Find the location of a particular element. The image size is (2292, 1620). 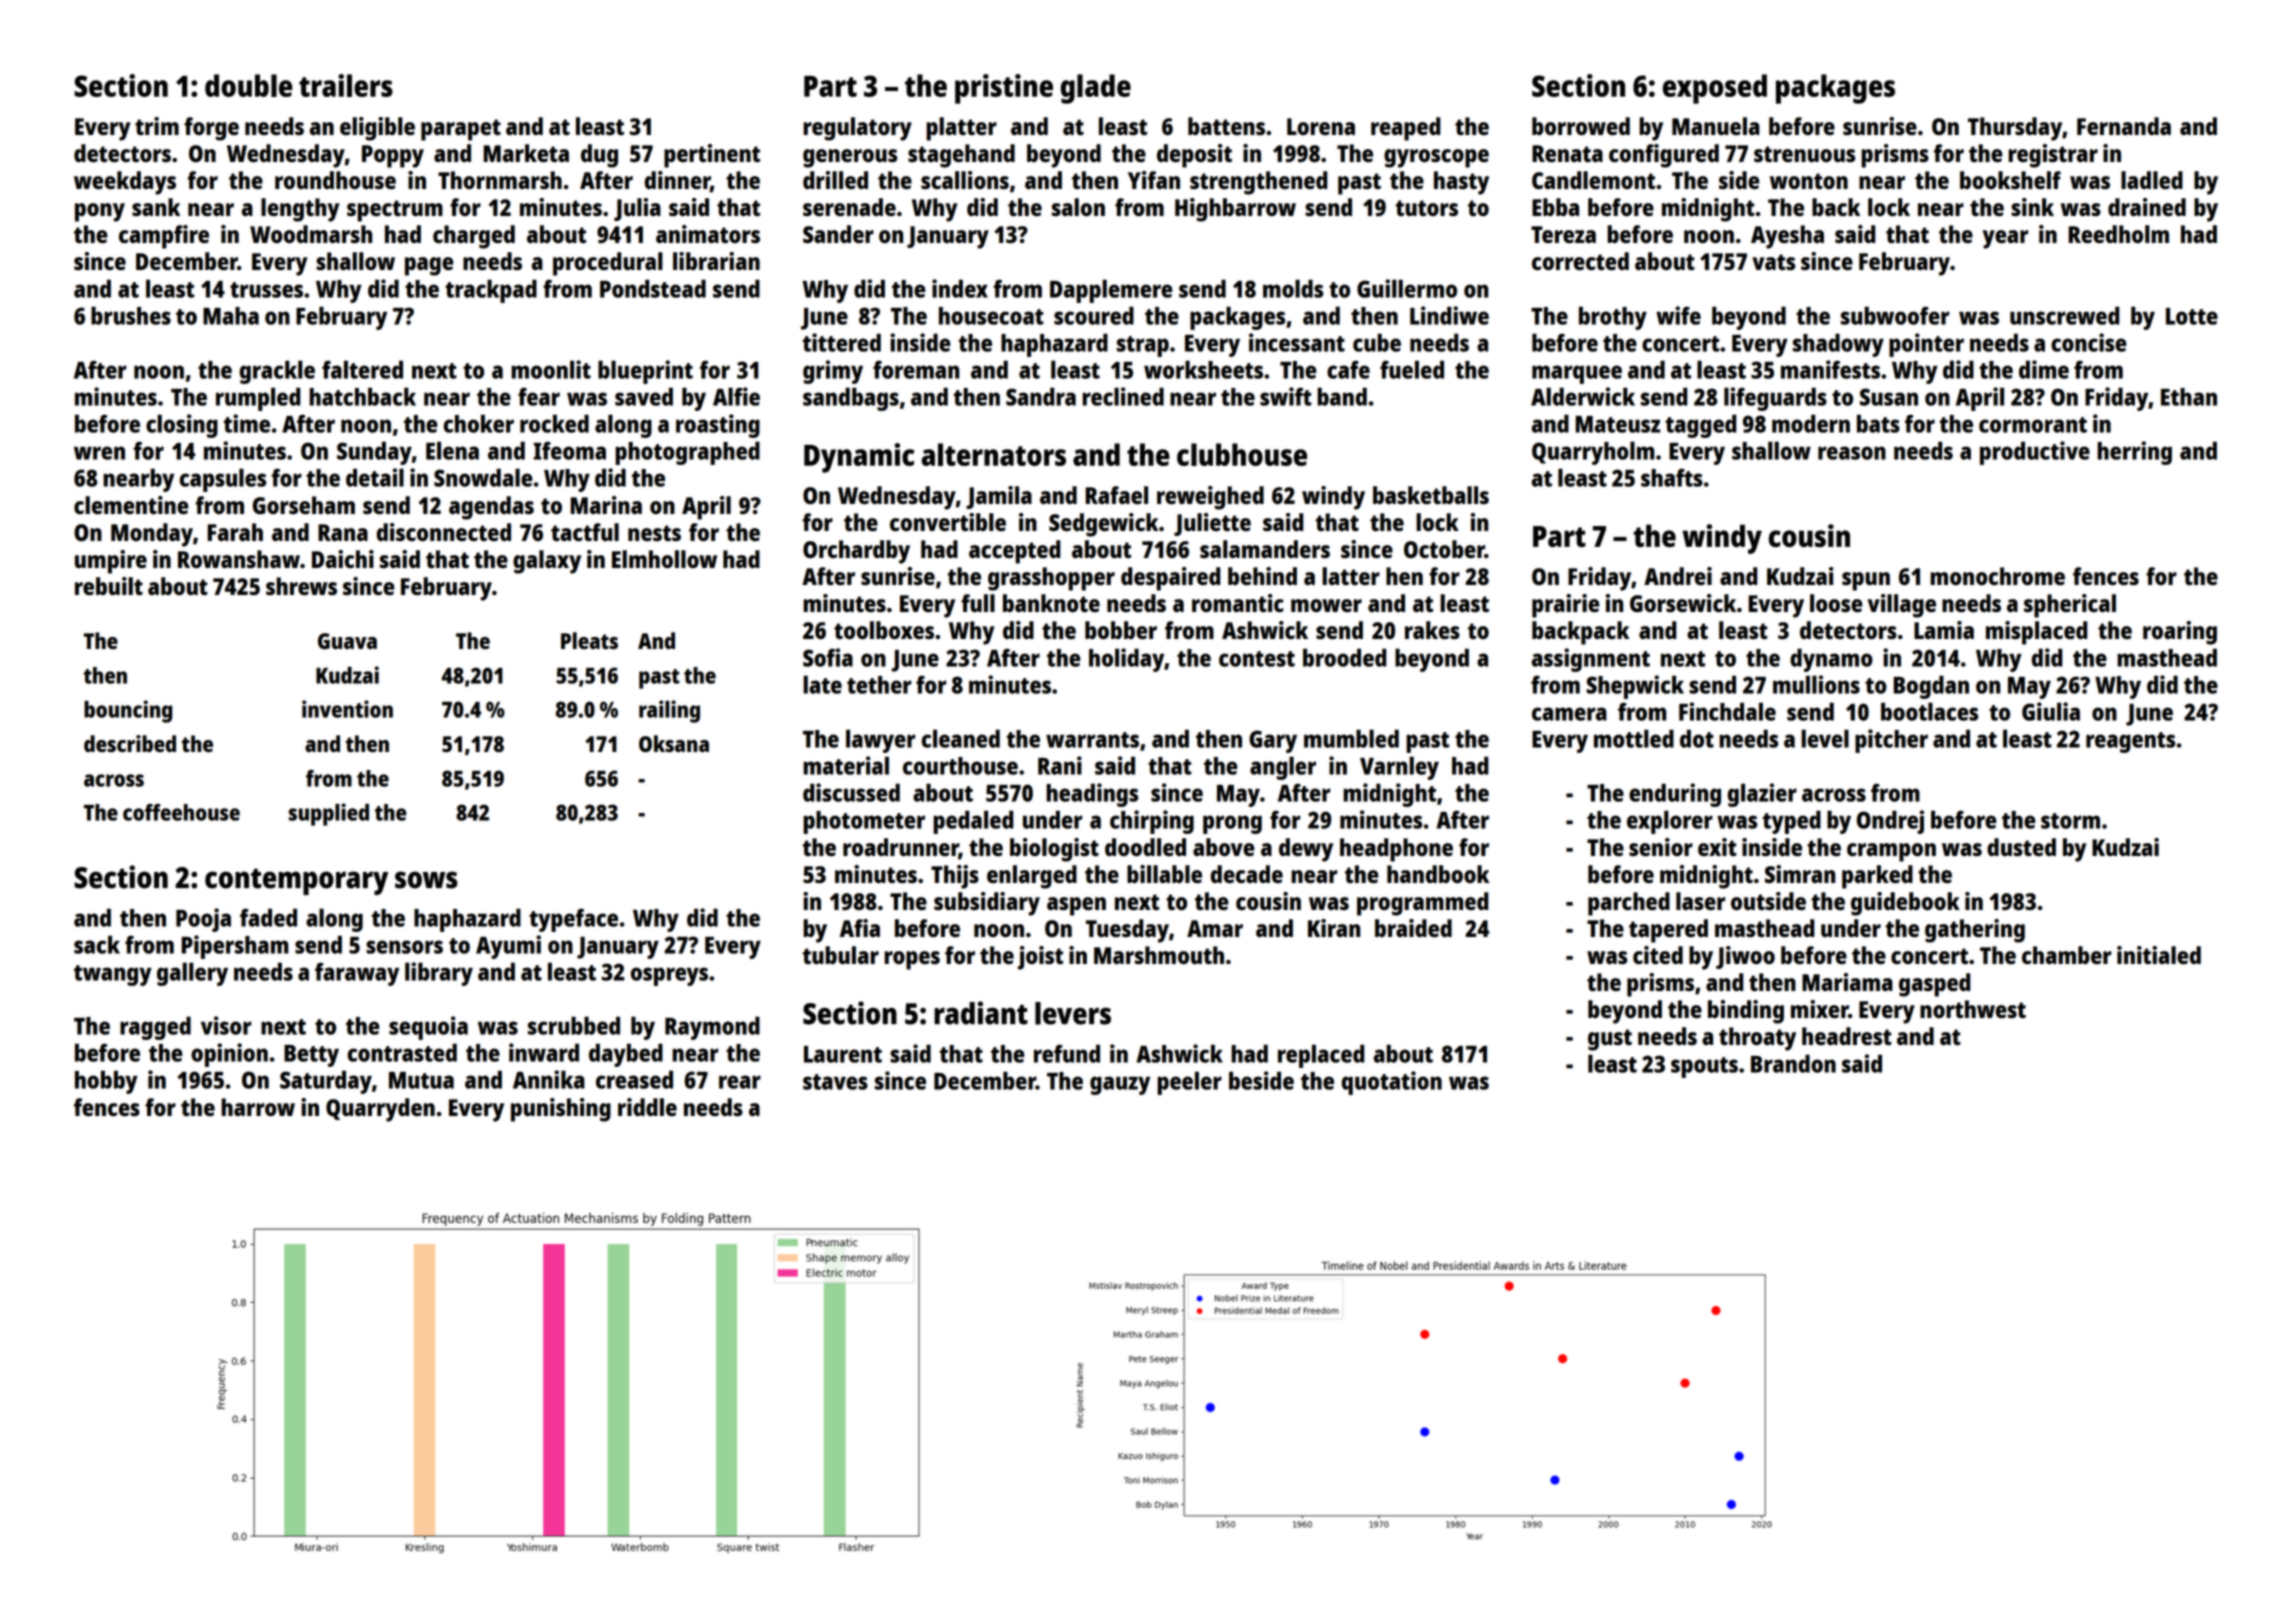

incessant is located at coordinates (1297, 342).
